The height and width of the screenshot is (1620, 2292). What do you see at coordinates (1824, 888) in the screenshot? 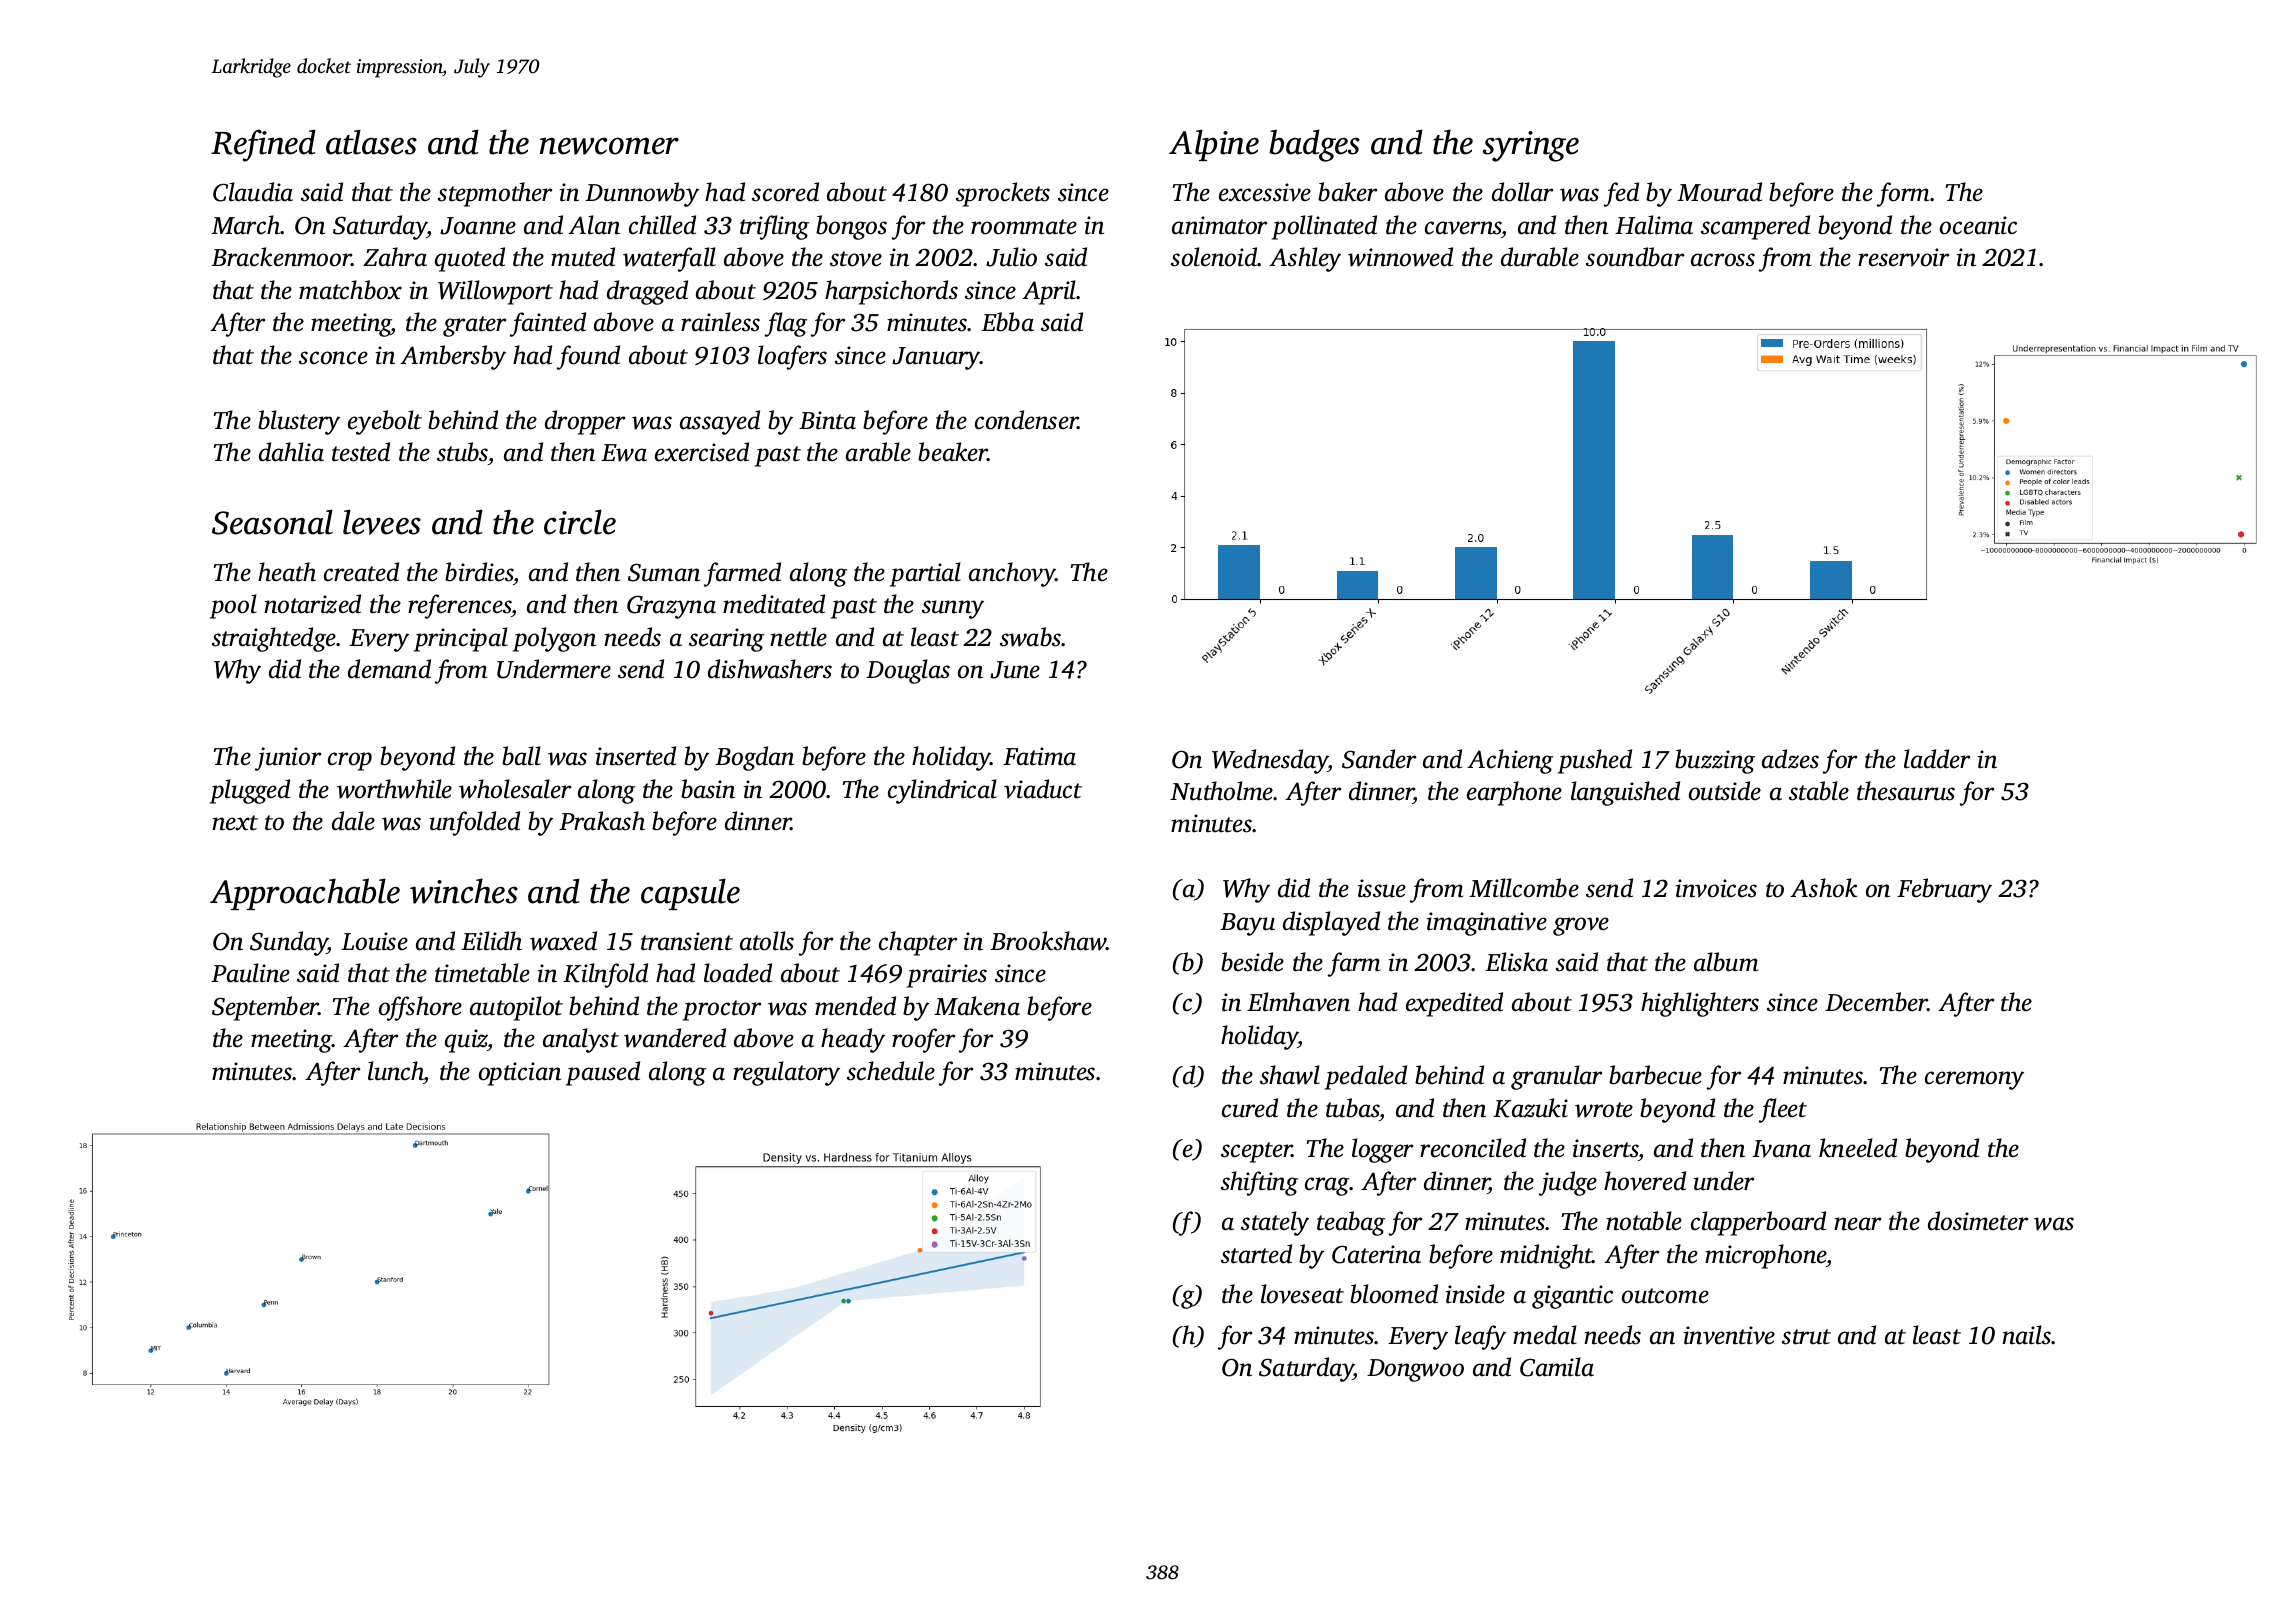
I see `Ashok` at bounding box center [1824, 888].
